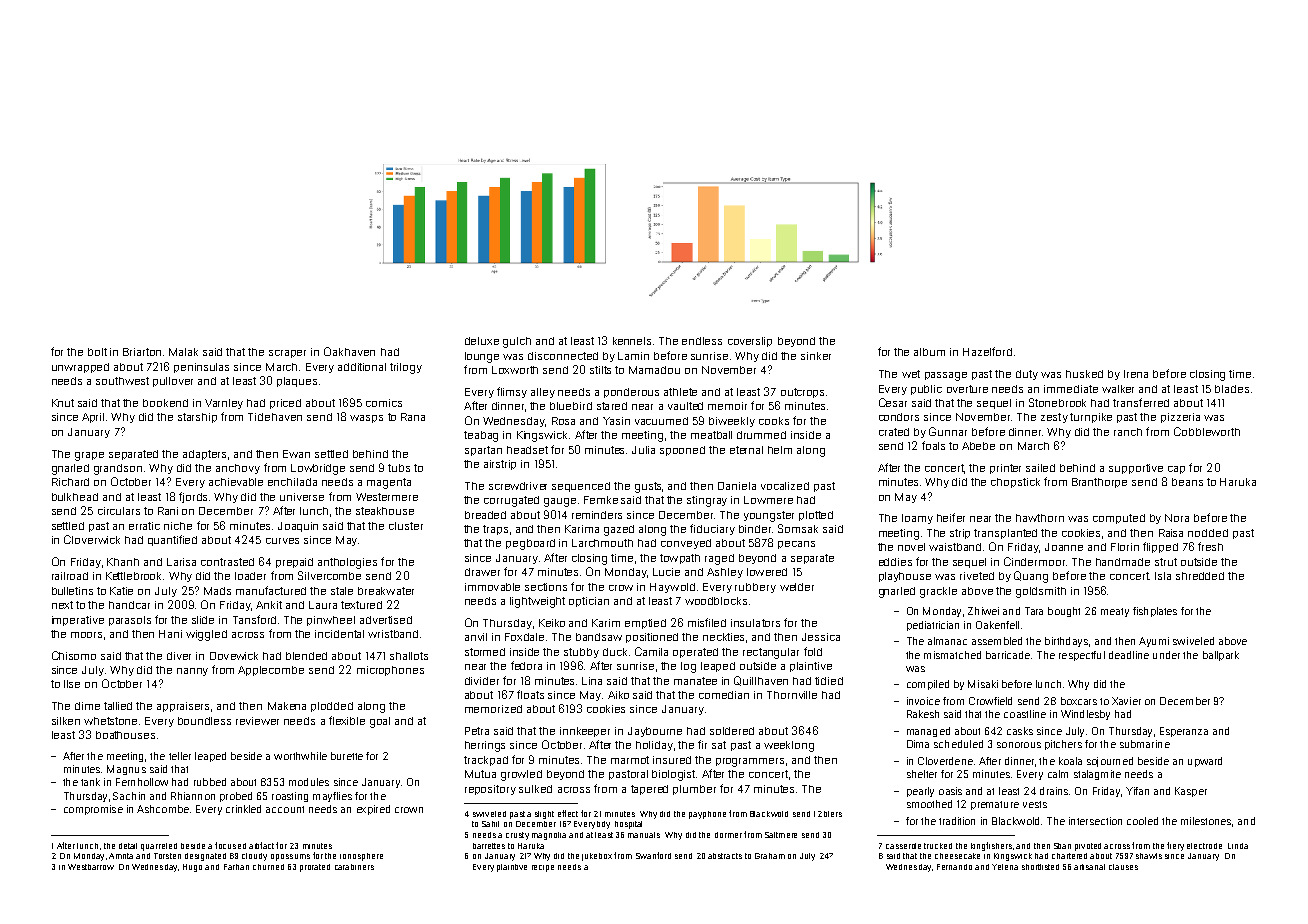 Image resolution: width=1308 pixels, height=924 pixels. Describe the element at coordinates (323, 605) in the page. I see `Laura` at that location.
